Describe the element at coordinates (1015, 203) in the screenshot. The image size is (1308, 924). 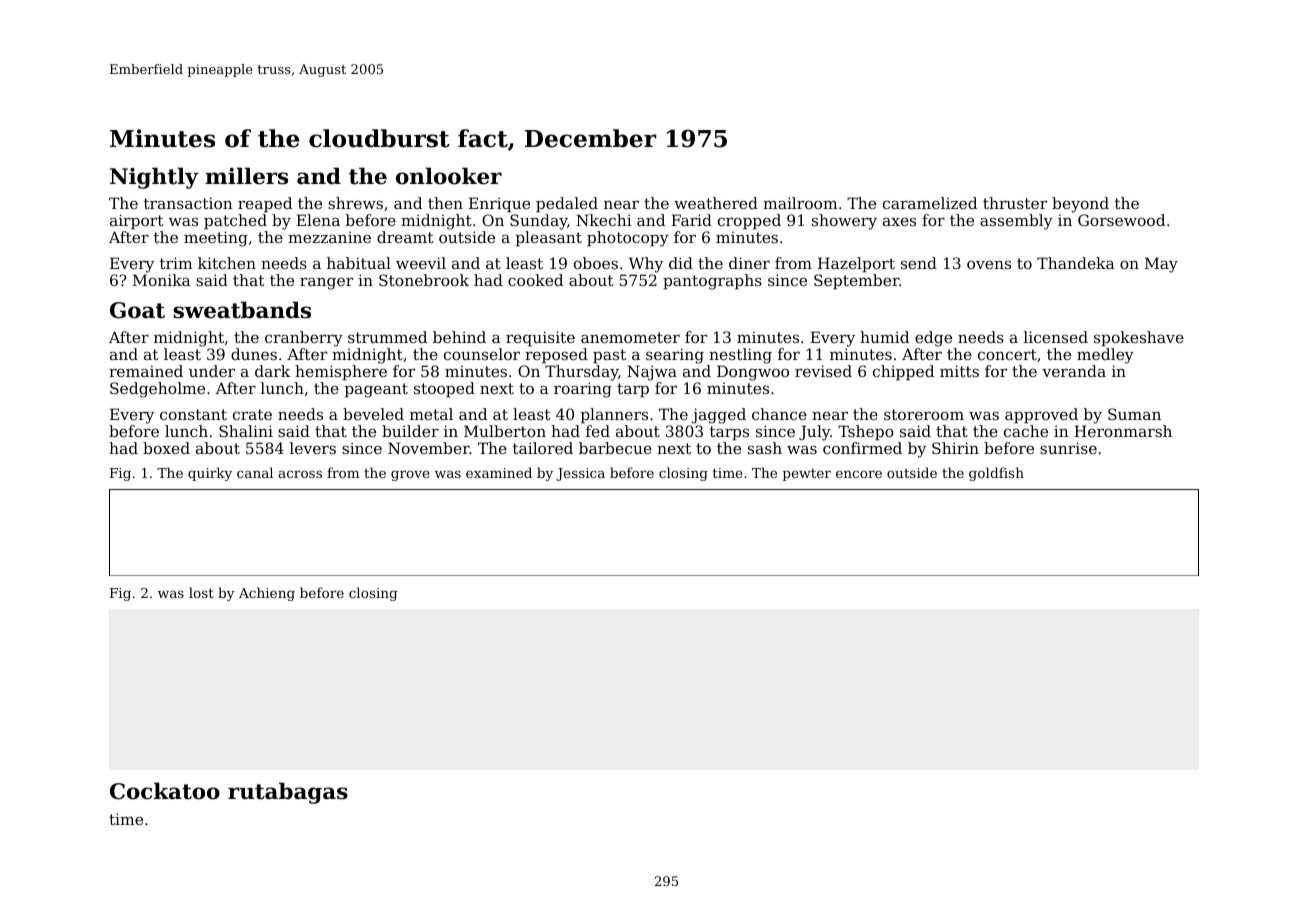
I see `thruster` at that location.
